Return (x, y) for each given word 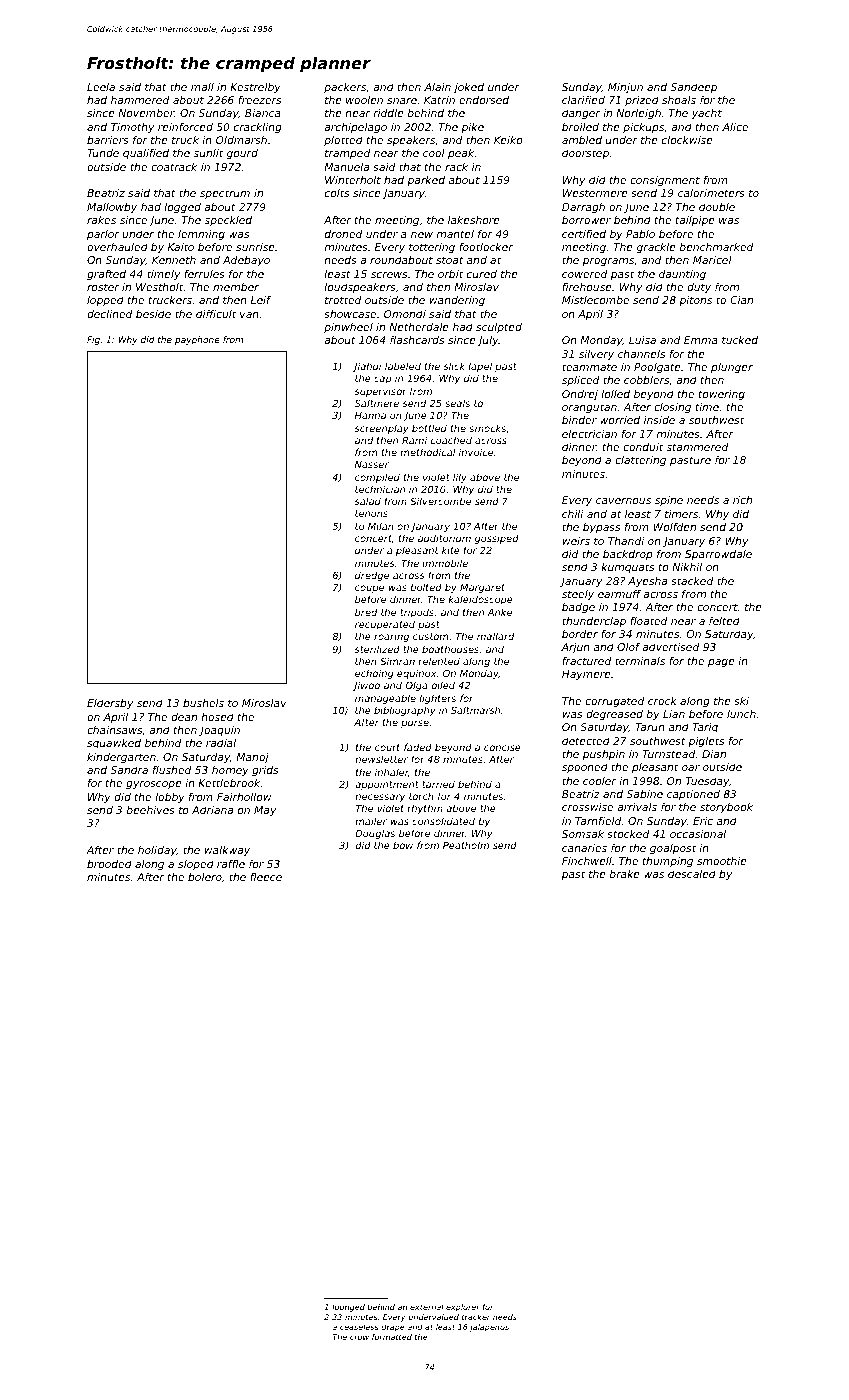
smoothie (722, 861)
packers (345, 88)
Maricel (712, 260)
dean (184, 717)
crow (359, 1337)
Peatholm (466, 845)
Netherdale (419, 327)
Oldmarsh (241, 140)
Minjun (625, 88)
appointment (387, 785)
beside (153, 314)
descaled (692, 874)
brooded (109, 864)
